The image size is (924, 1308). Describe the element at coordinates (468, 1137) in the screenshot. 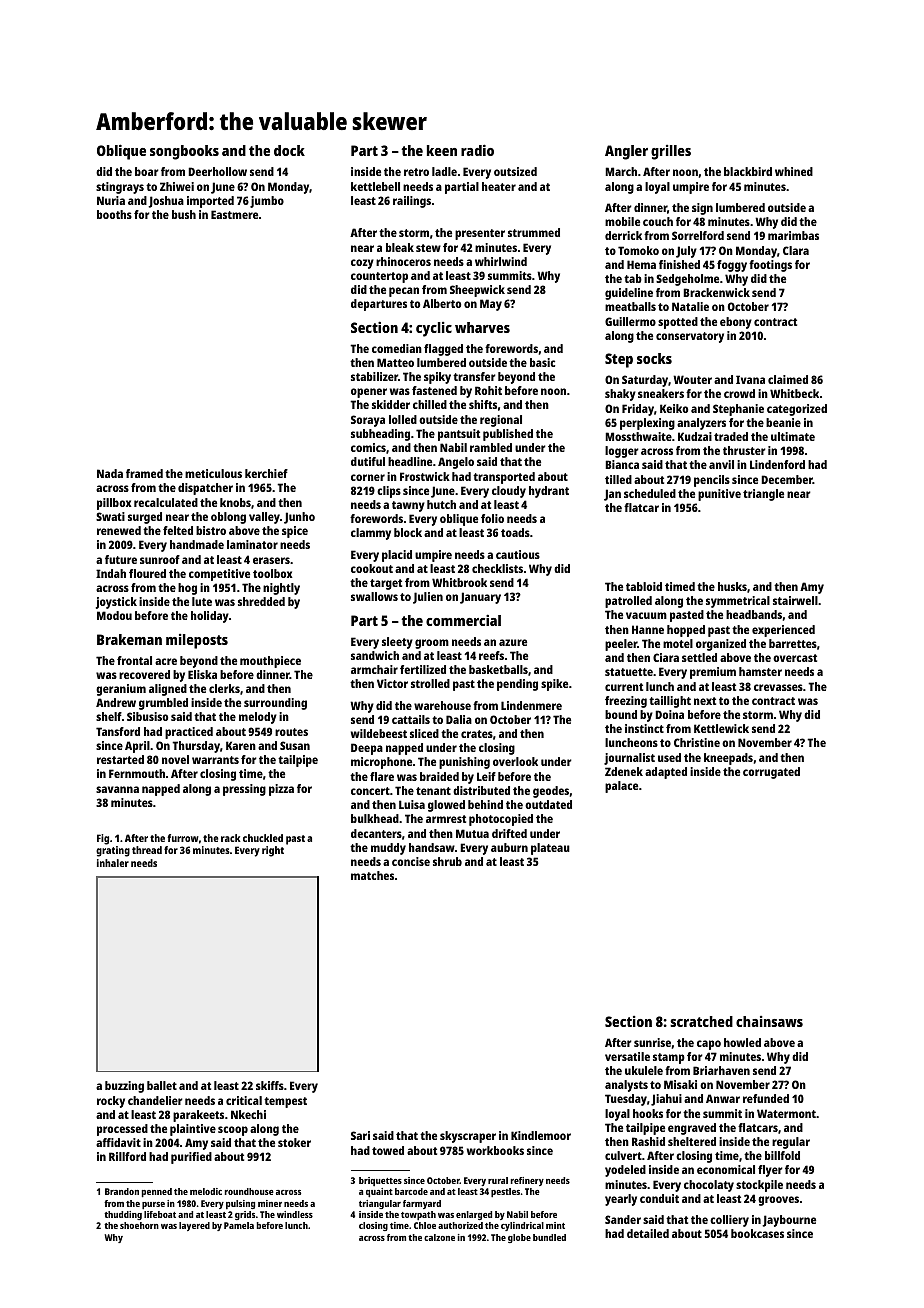

I see `skyscraper` at that location.
